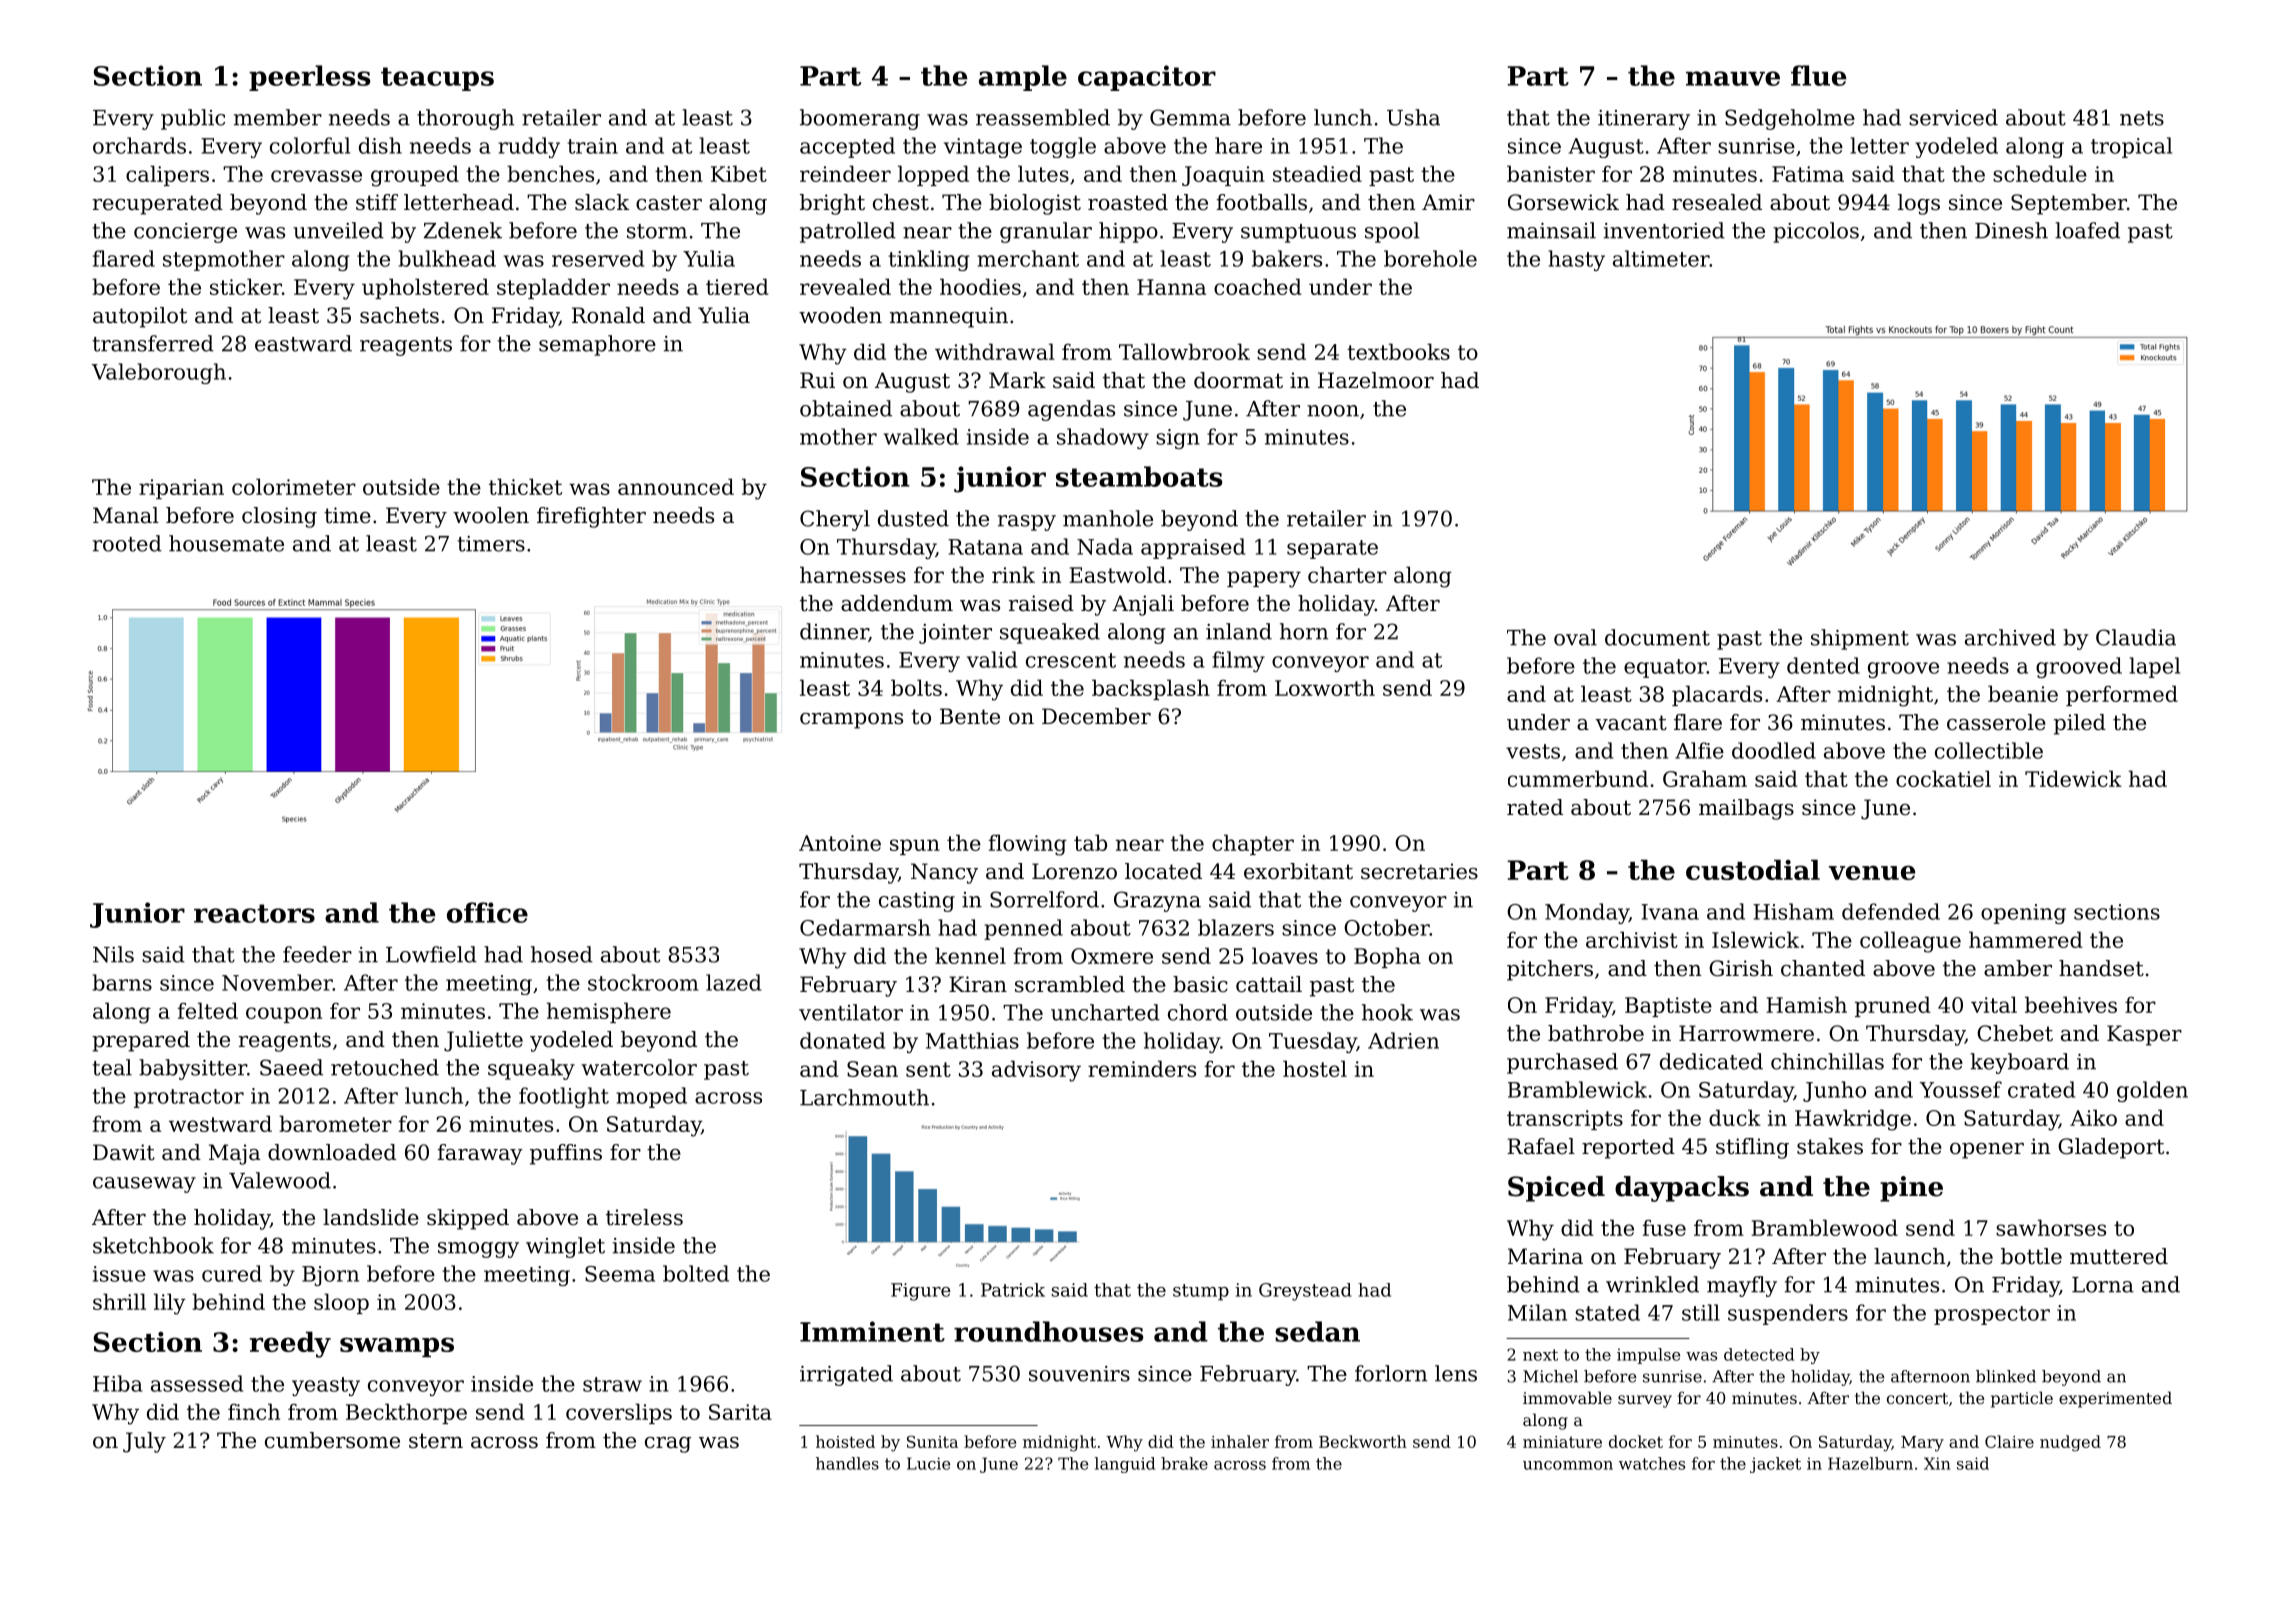  Describe the element at coordinates (246, 286) in the screenshot. I see `sticker` at that location.
